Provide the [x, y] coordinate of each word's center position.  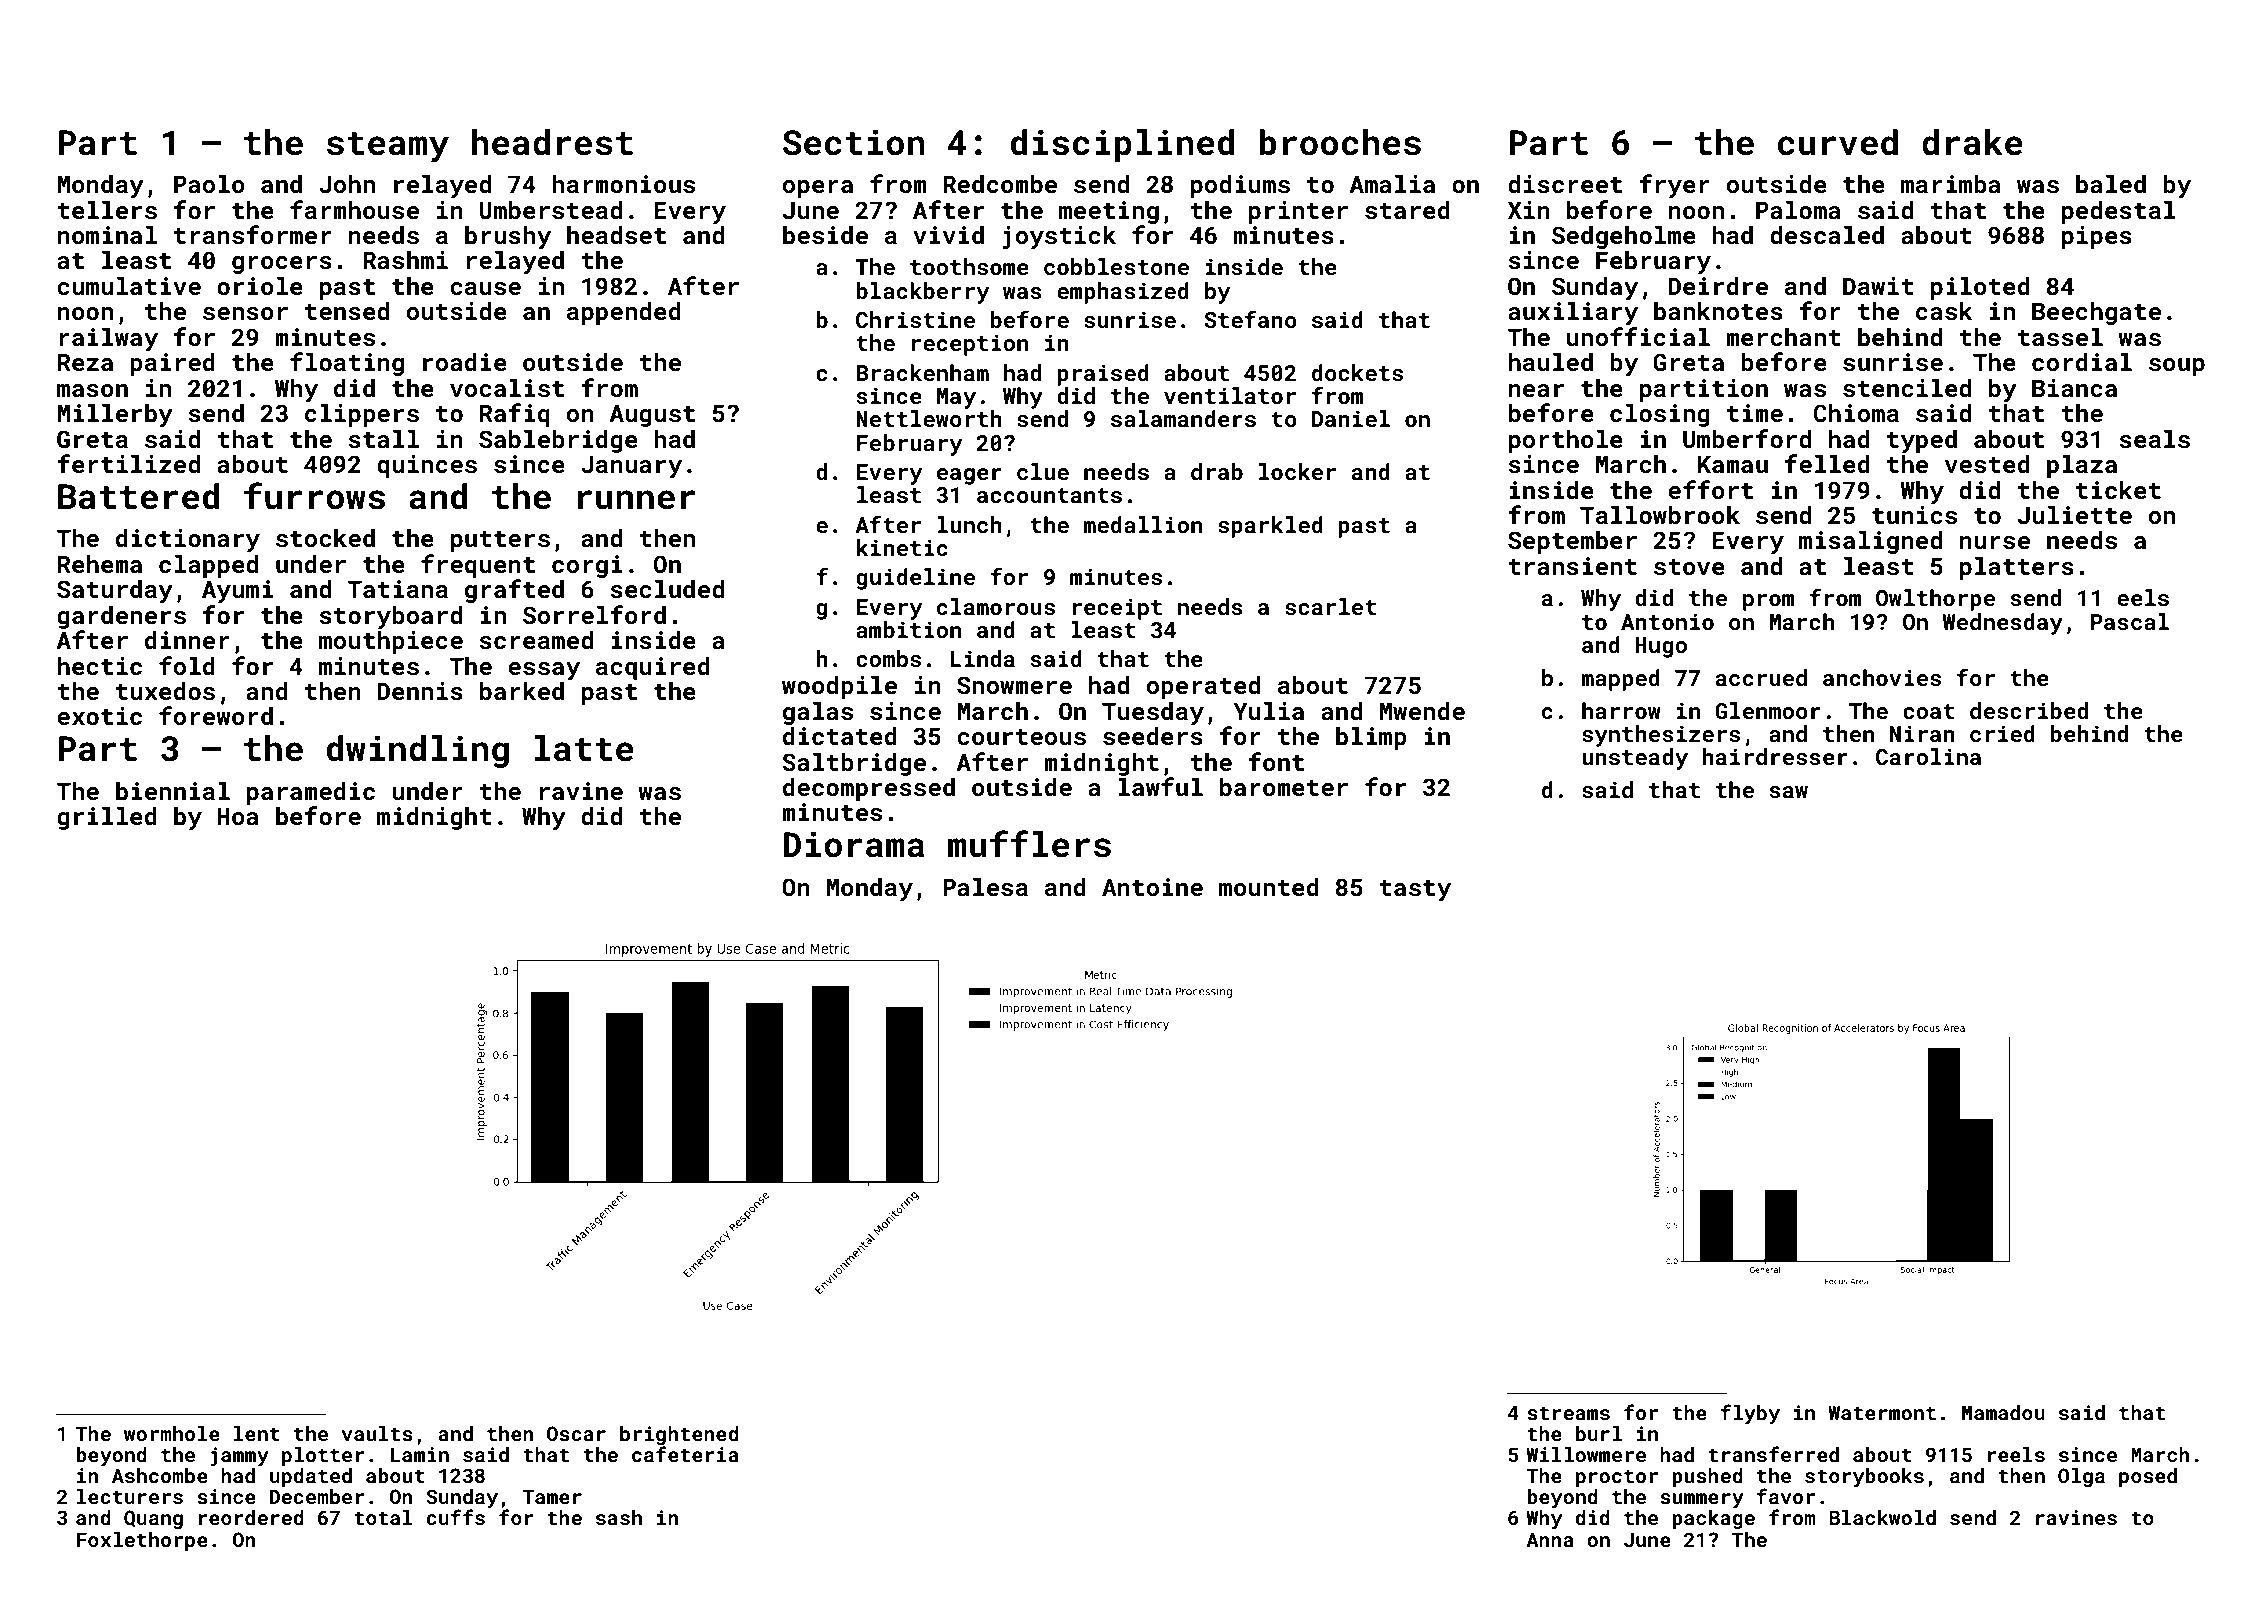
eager [969, 476]
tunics [1914, 515]
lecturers [130, 1496]
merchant [1783, 337]
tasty [1415, 890]
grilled [107, 818]
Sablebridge [558, 441]
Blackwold [1882, 1517]
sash [619, 1517]
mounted [1269, 887]
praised [1103, 375]
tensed [347, 311]
